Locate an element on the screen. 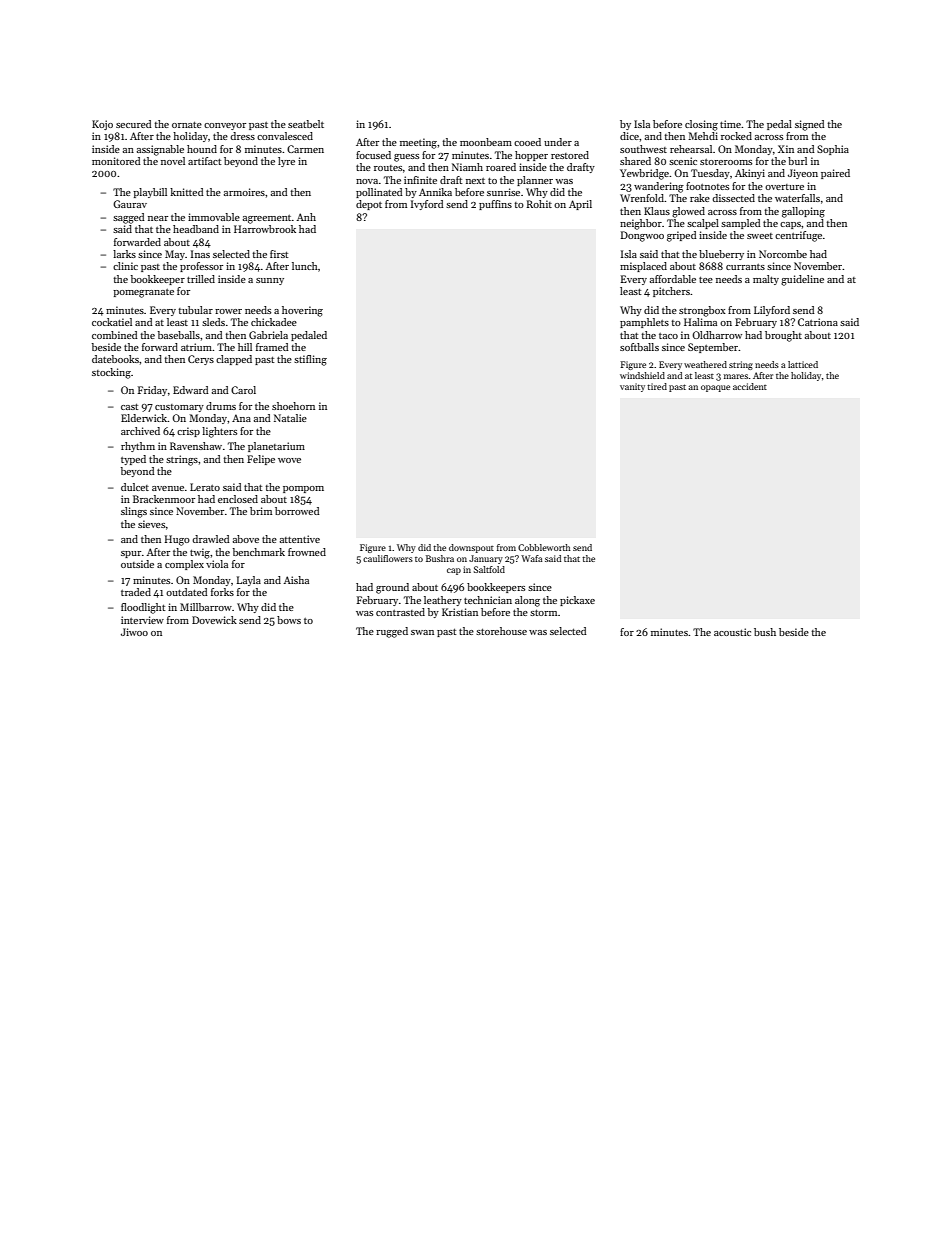  stifling is located at coordinates (310, 360).
